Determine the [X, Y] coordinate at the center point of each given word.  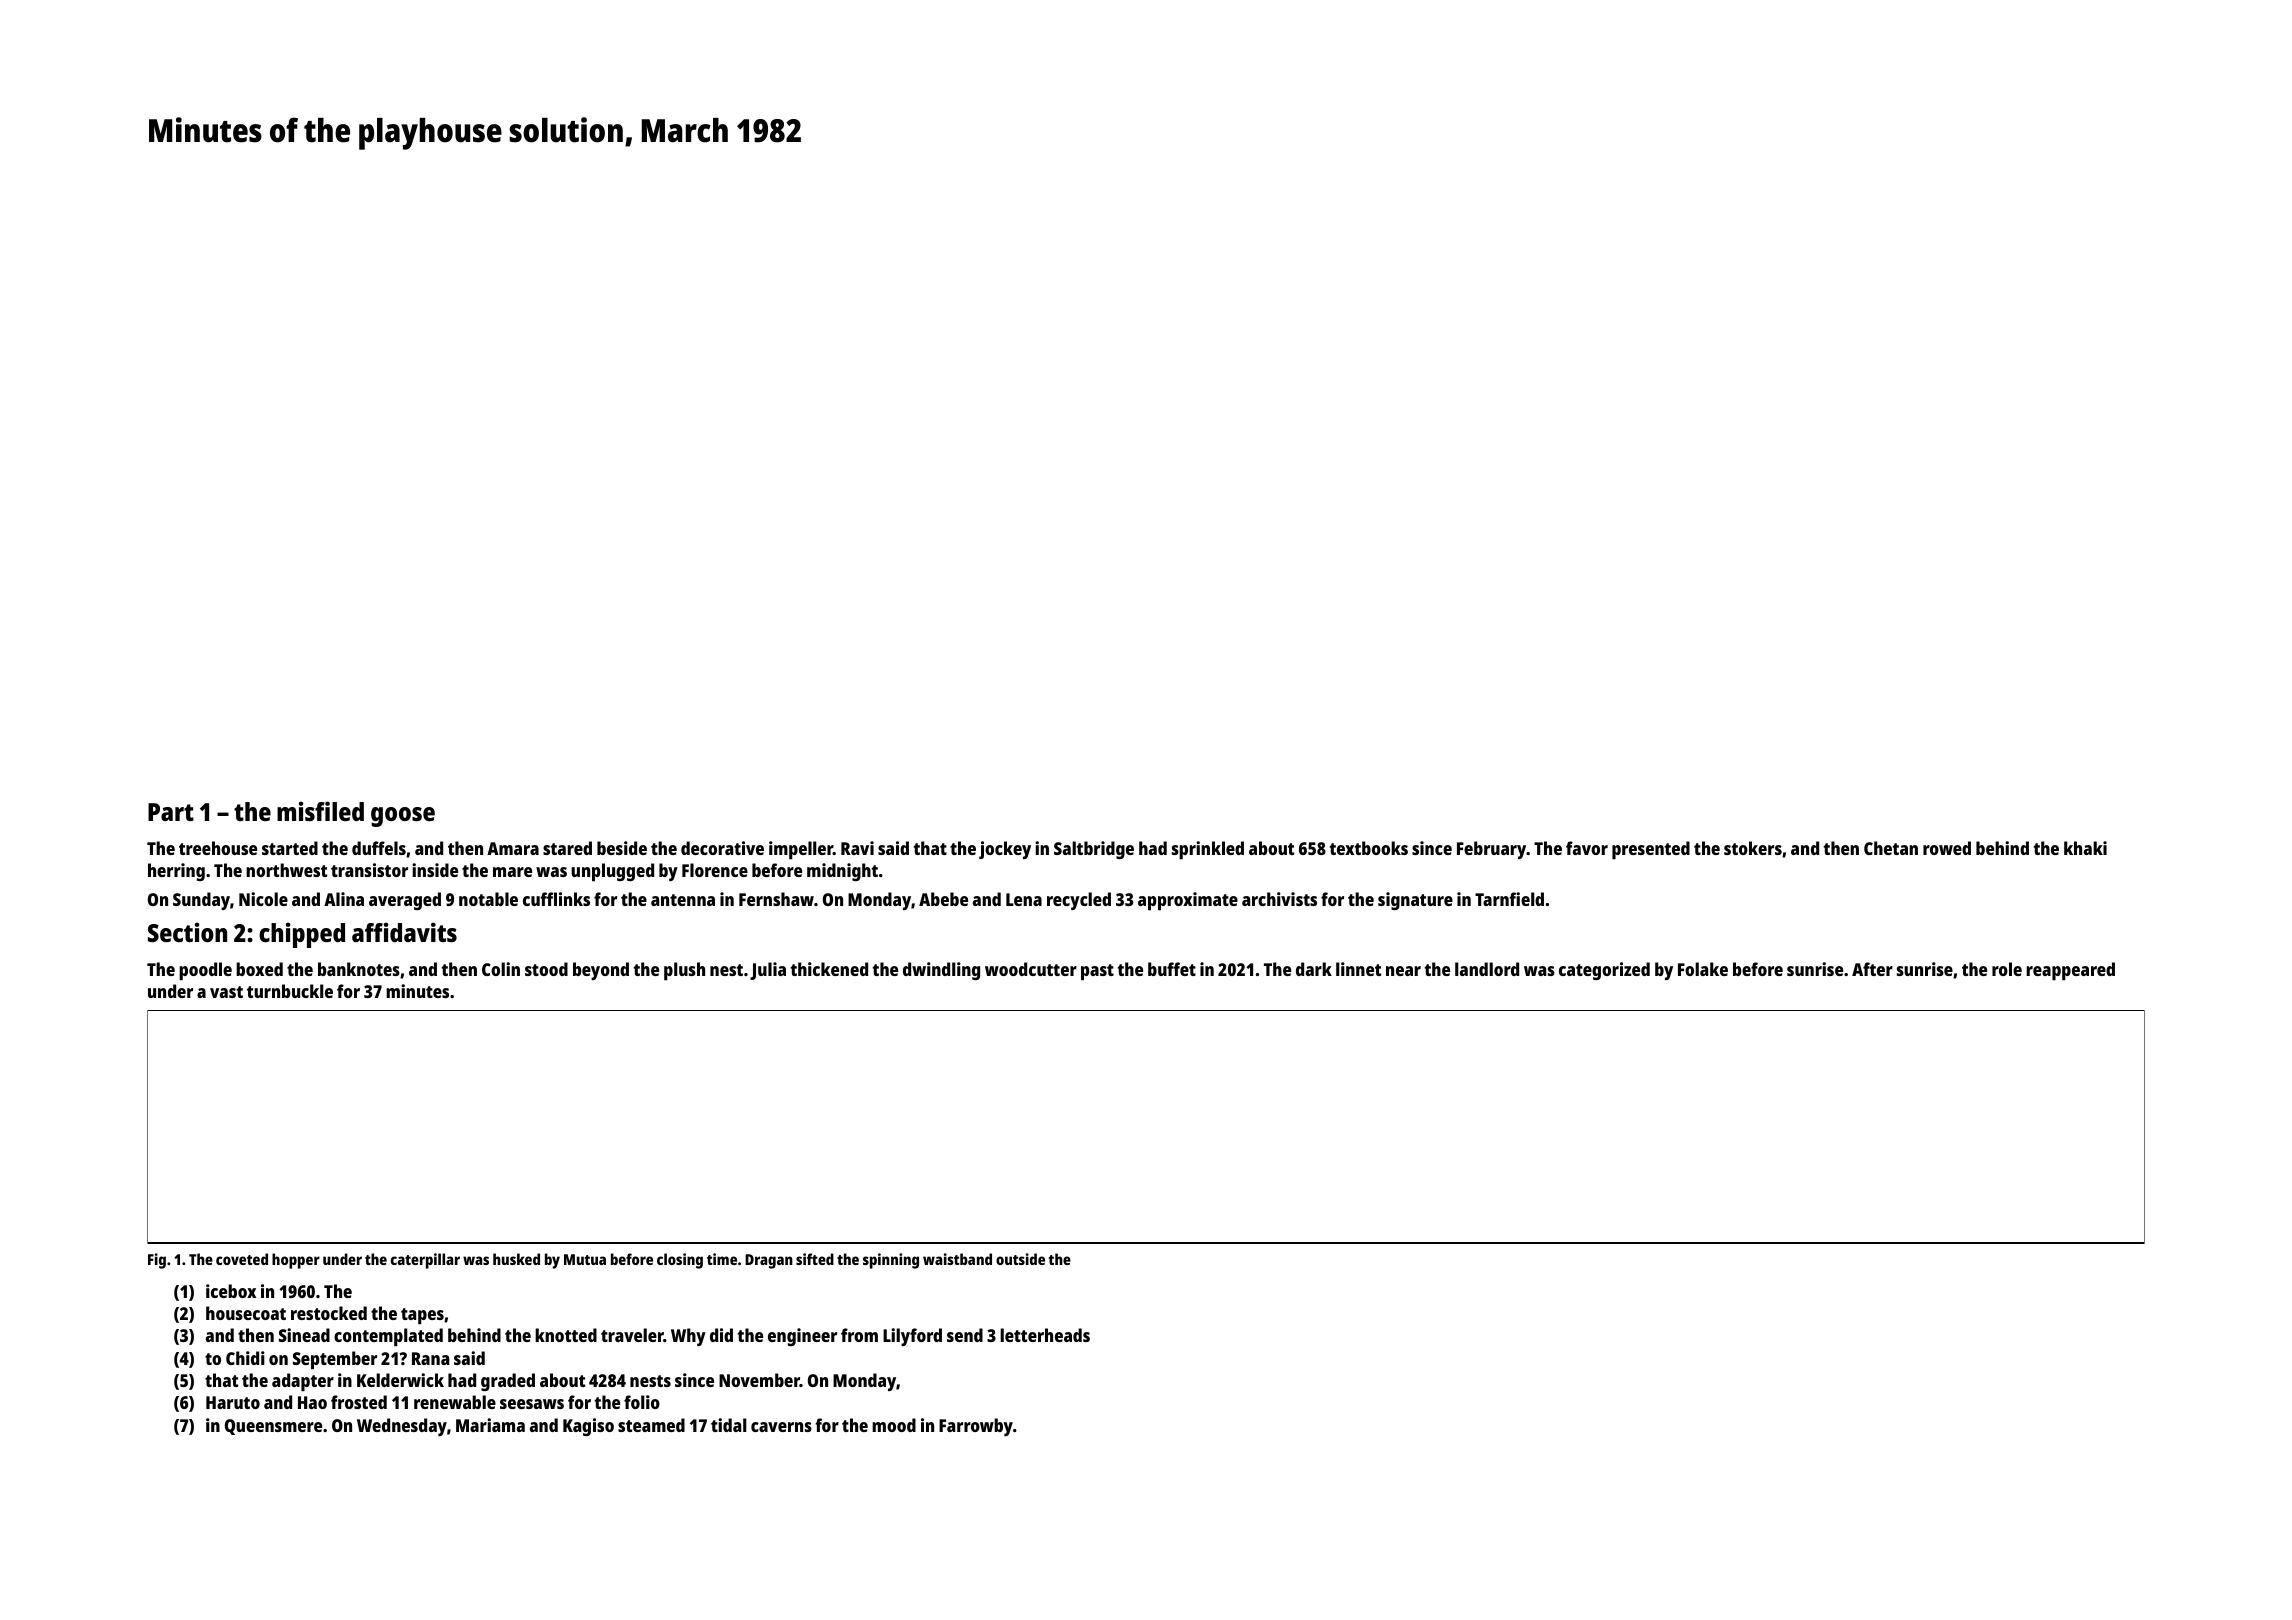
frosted [359, 1402]
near [1403, 971]
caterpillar [425, 1261]
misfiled [320, 811]
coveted [242, 1259]
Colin [501, 969]
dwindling [941, 971]
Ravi [857, 848]
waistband [957, 1259]
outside [1020, 1259]
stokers [1753, 848]
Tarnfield [1509, 899]
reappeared [2070, 971]
